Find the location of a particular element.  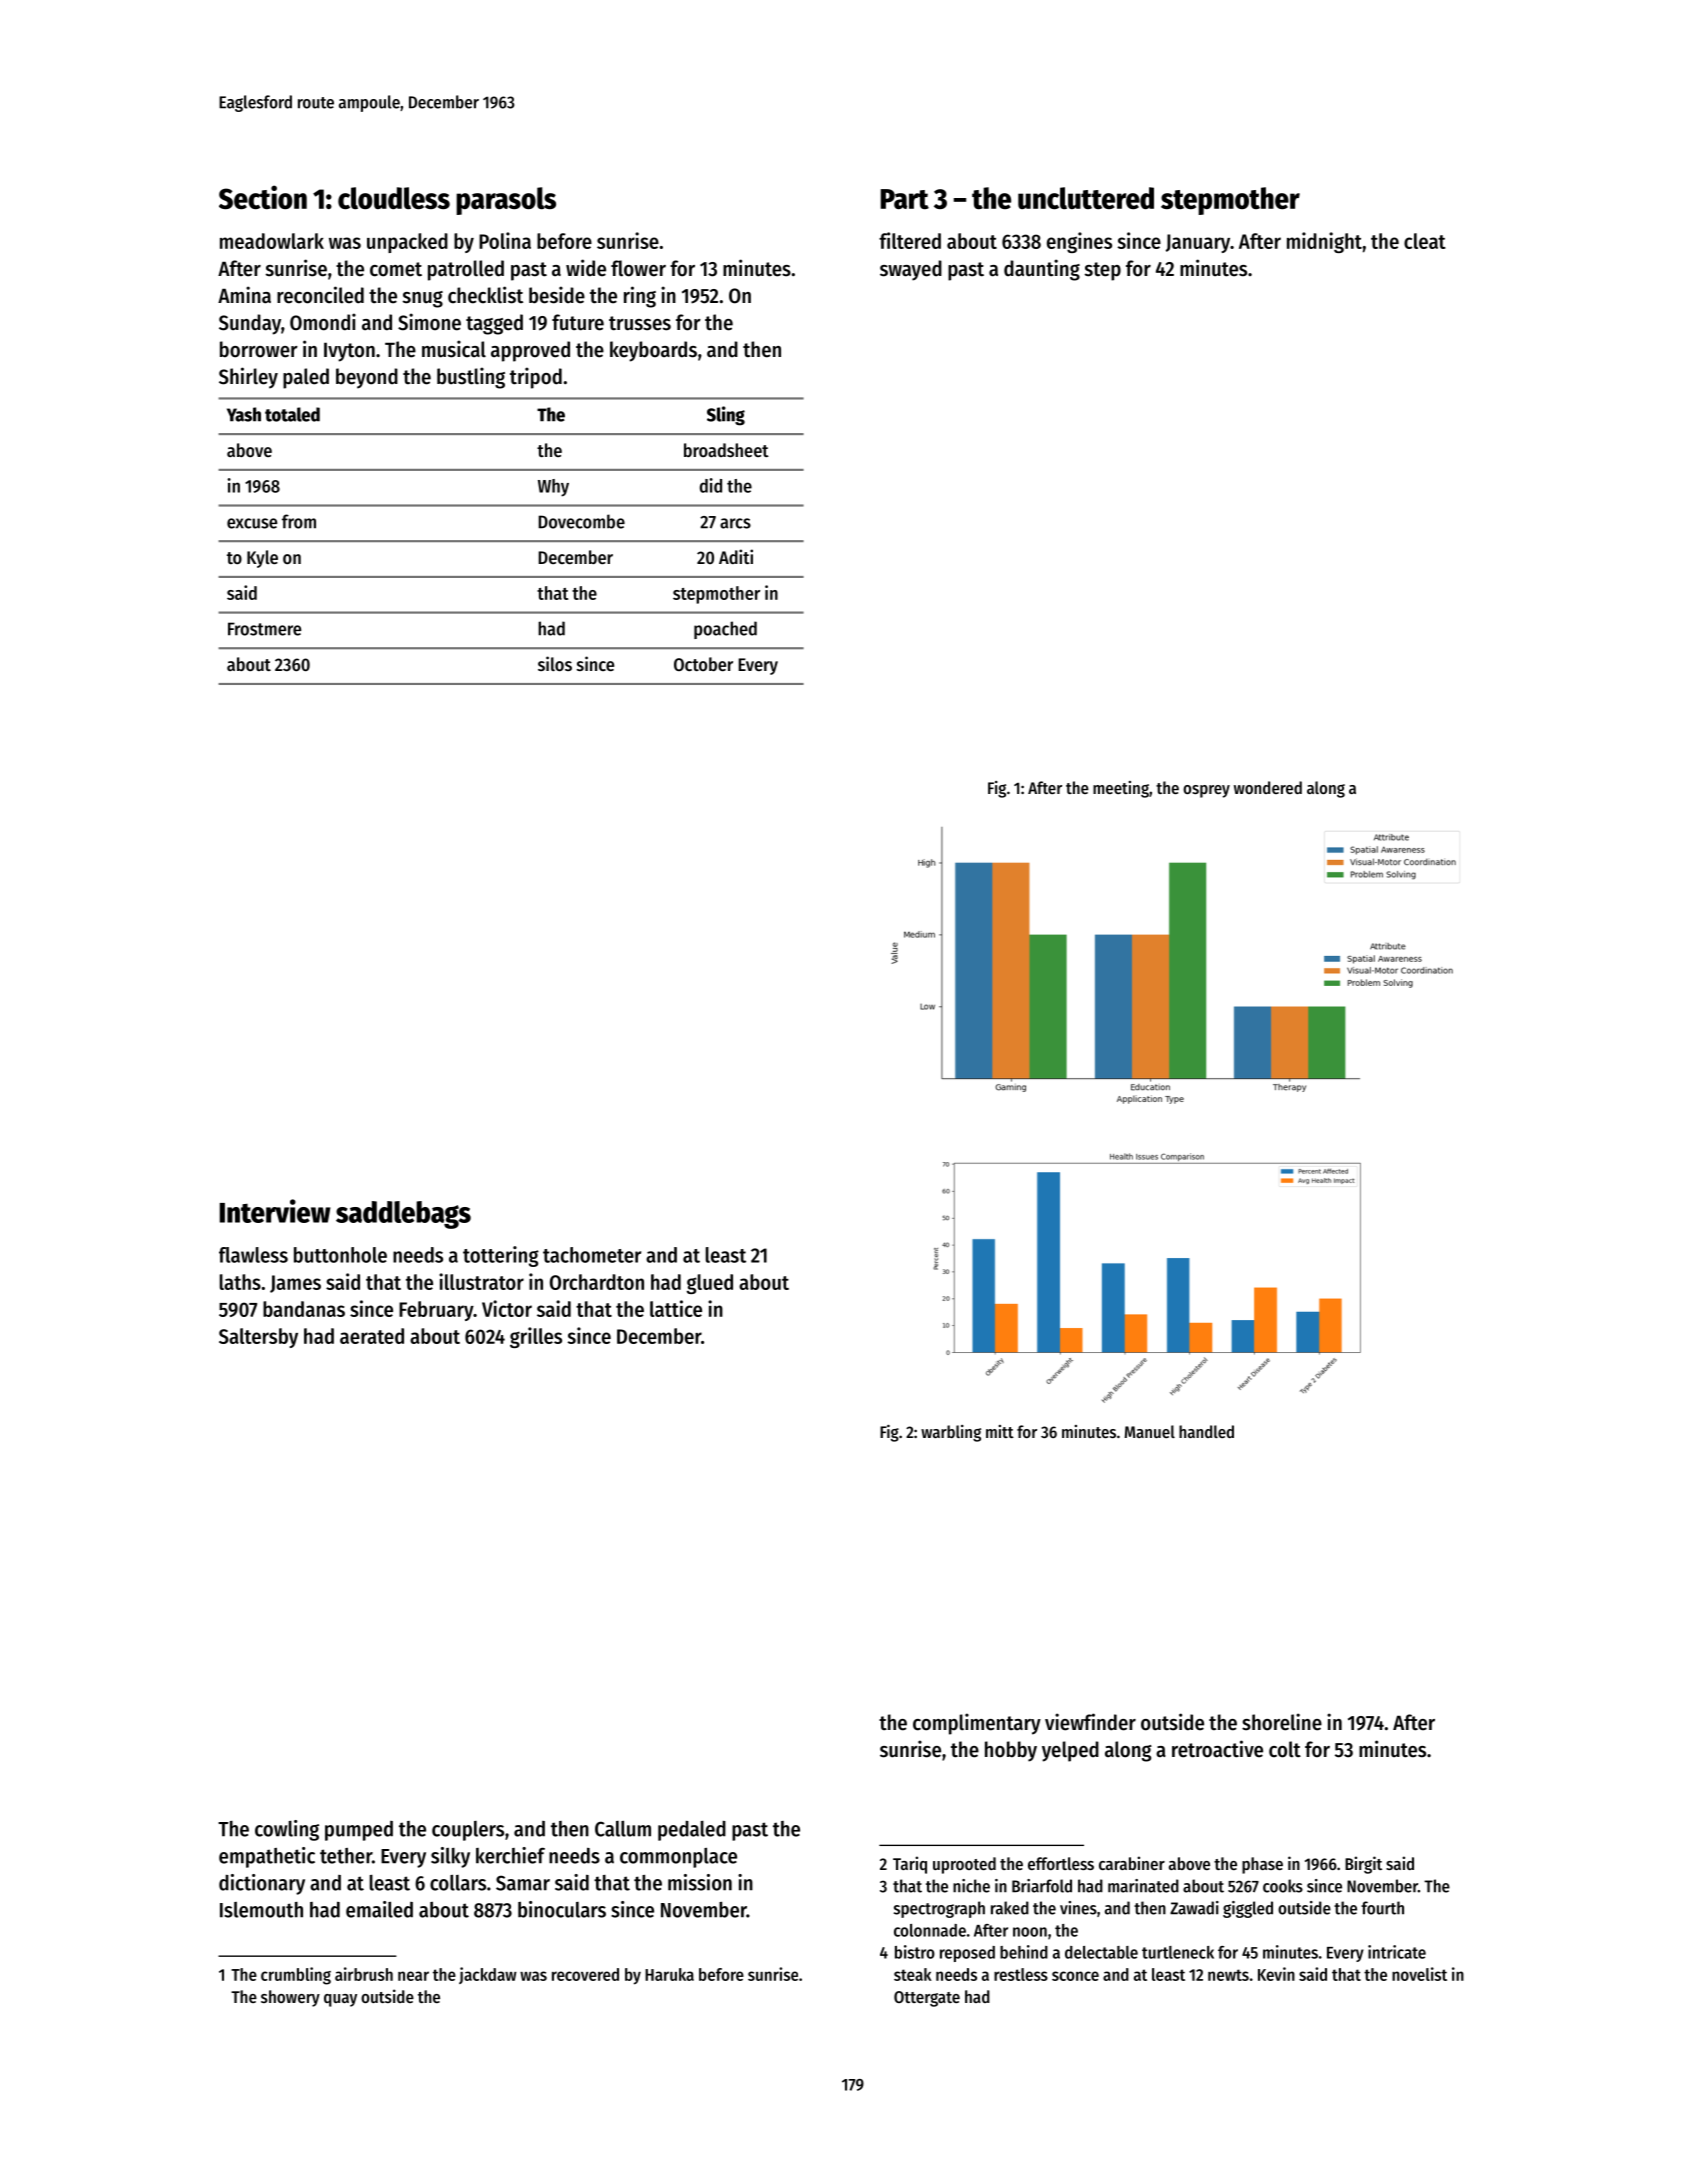

midnight is located at coordinates (1324, 242).
